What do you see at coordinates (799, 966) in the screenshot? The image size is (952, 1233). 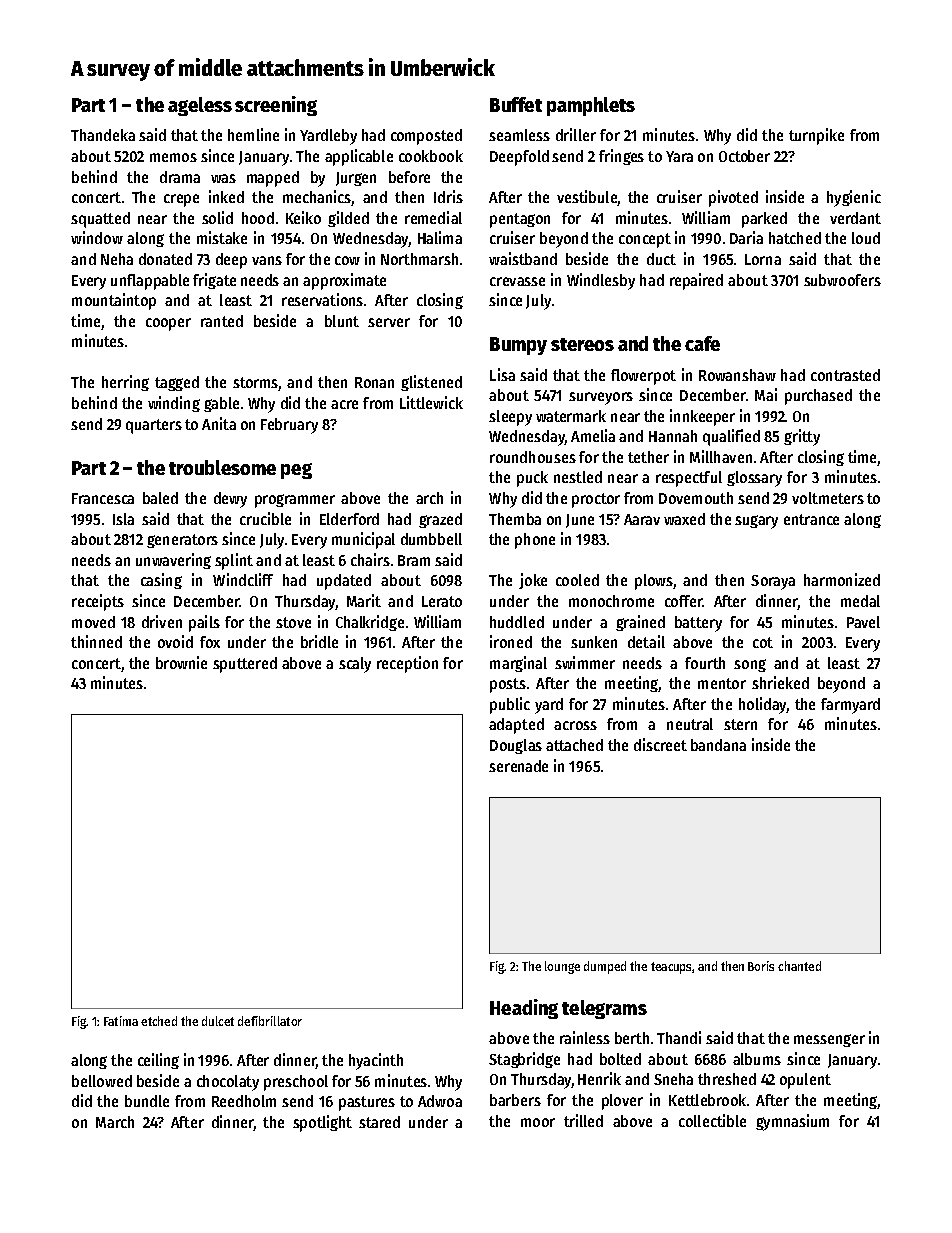 I see `chanted` at bounding box center [799, 966].
